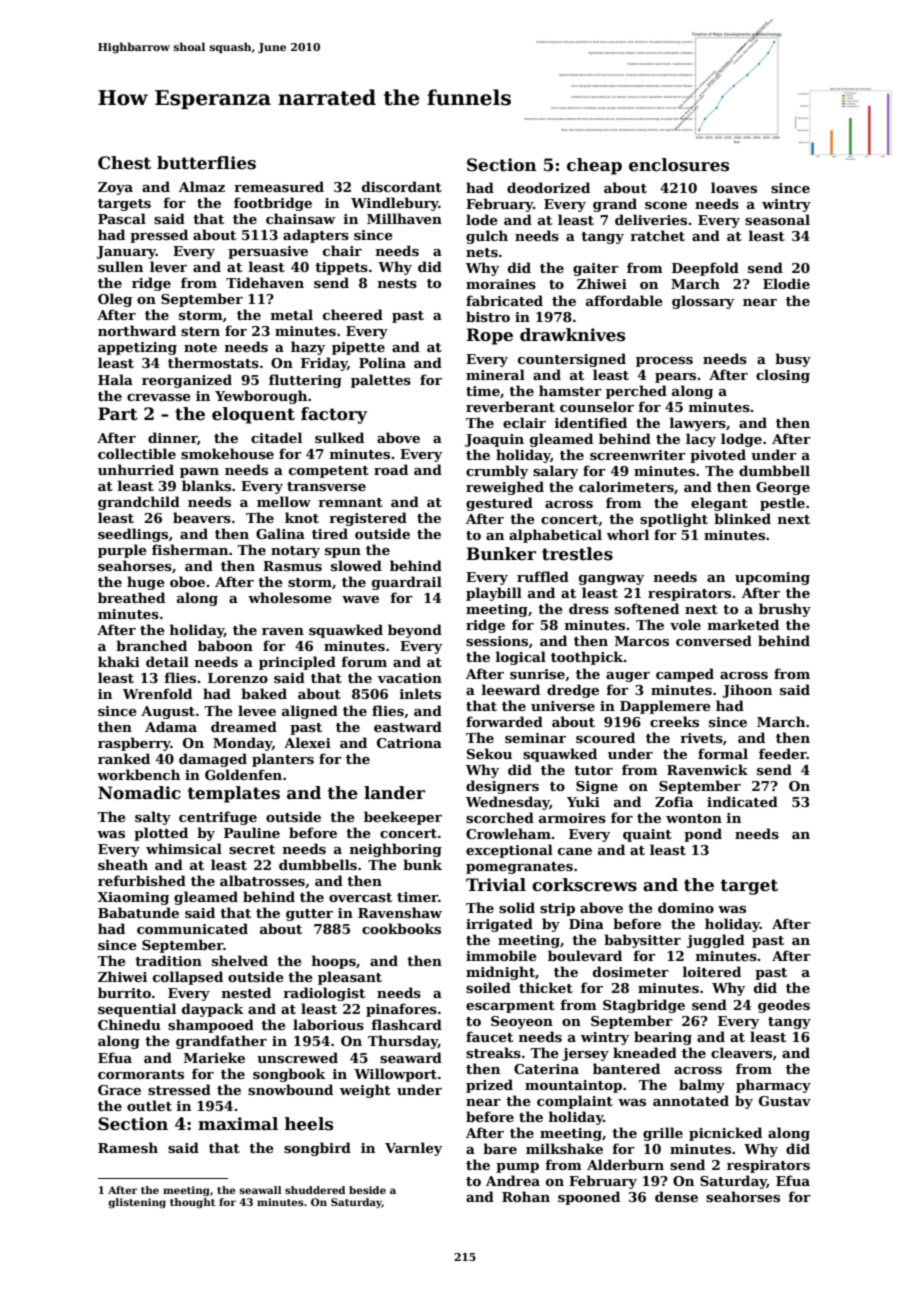  Describe the element at coordinates (131, 597) in the image. I see `breathed` at that location.
